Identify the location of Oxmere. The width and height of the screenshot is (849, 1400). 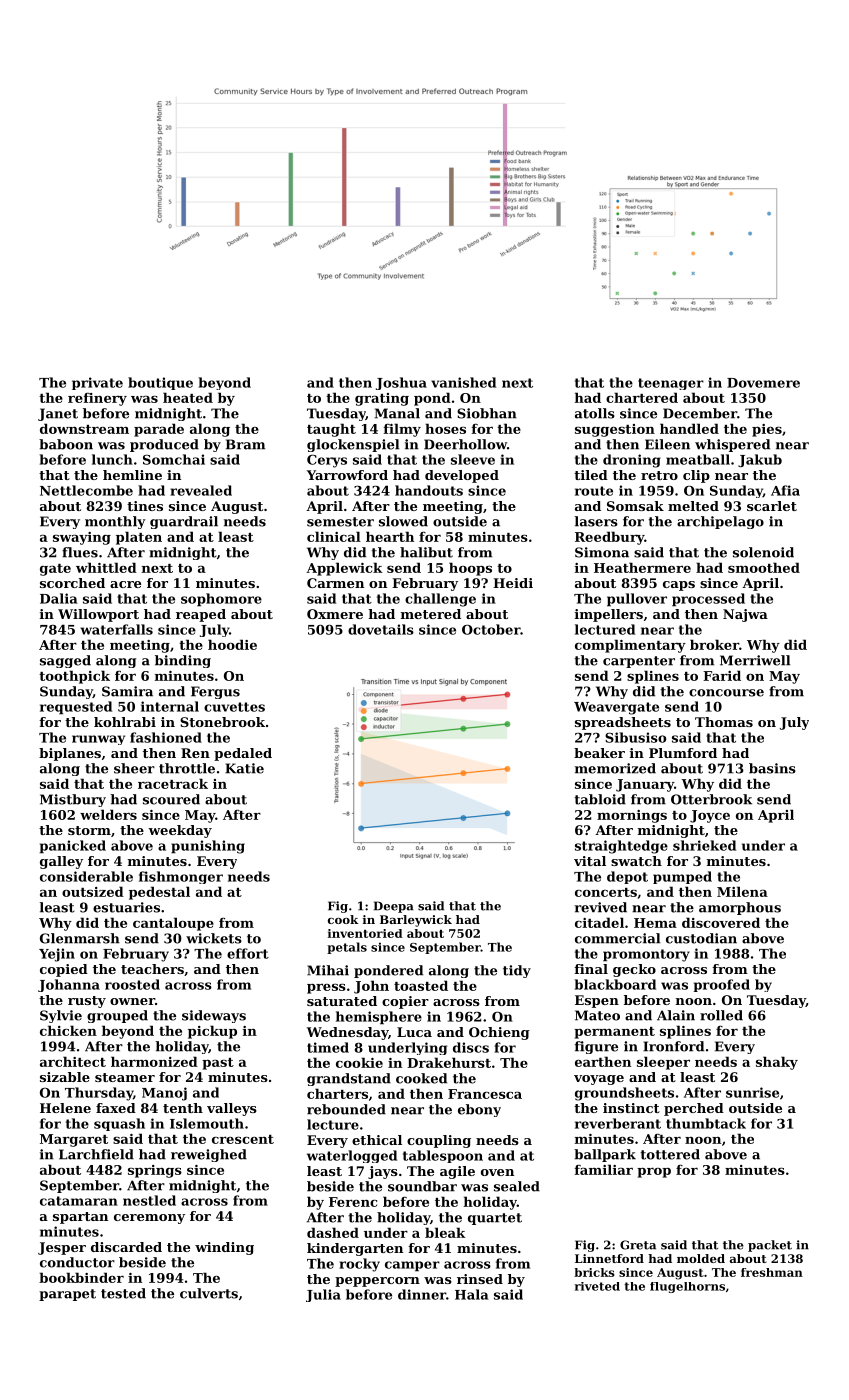
(335, 614).
